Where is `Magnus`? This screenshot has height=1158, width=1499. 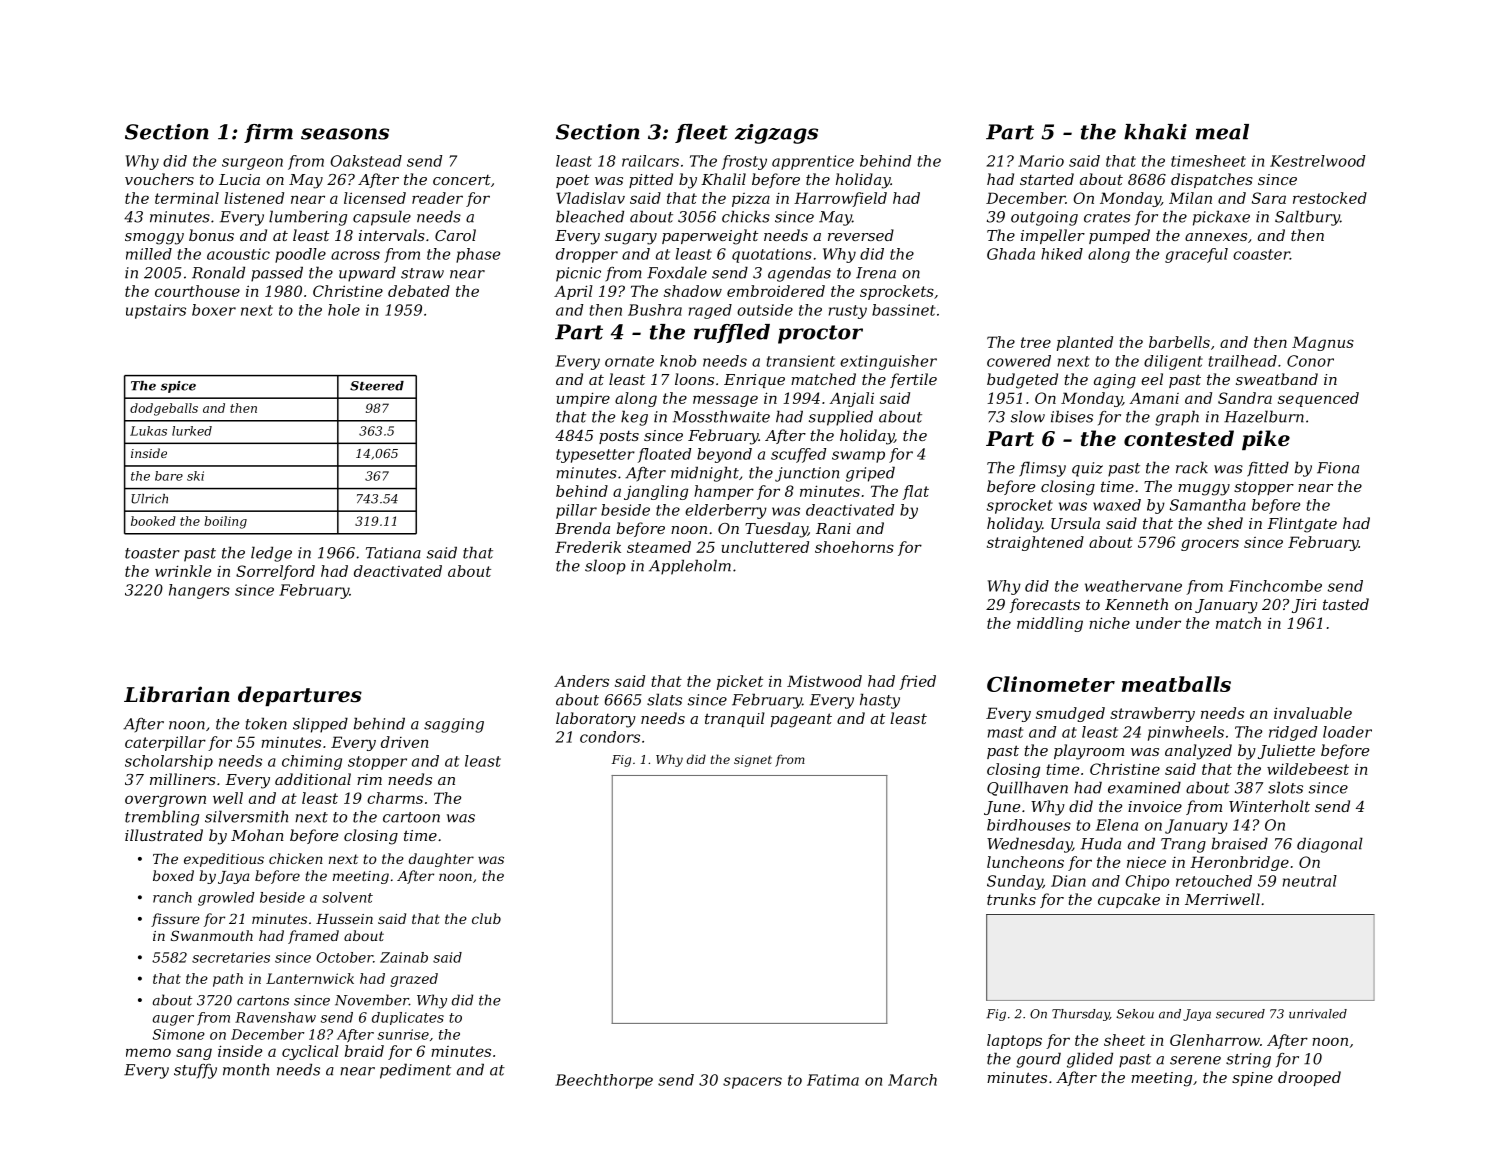 Magnus is located at coordinates (1323, 343).
